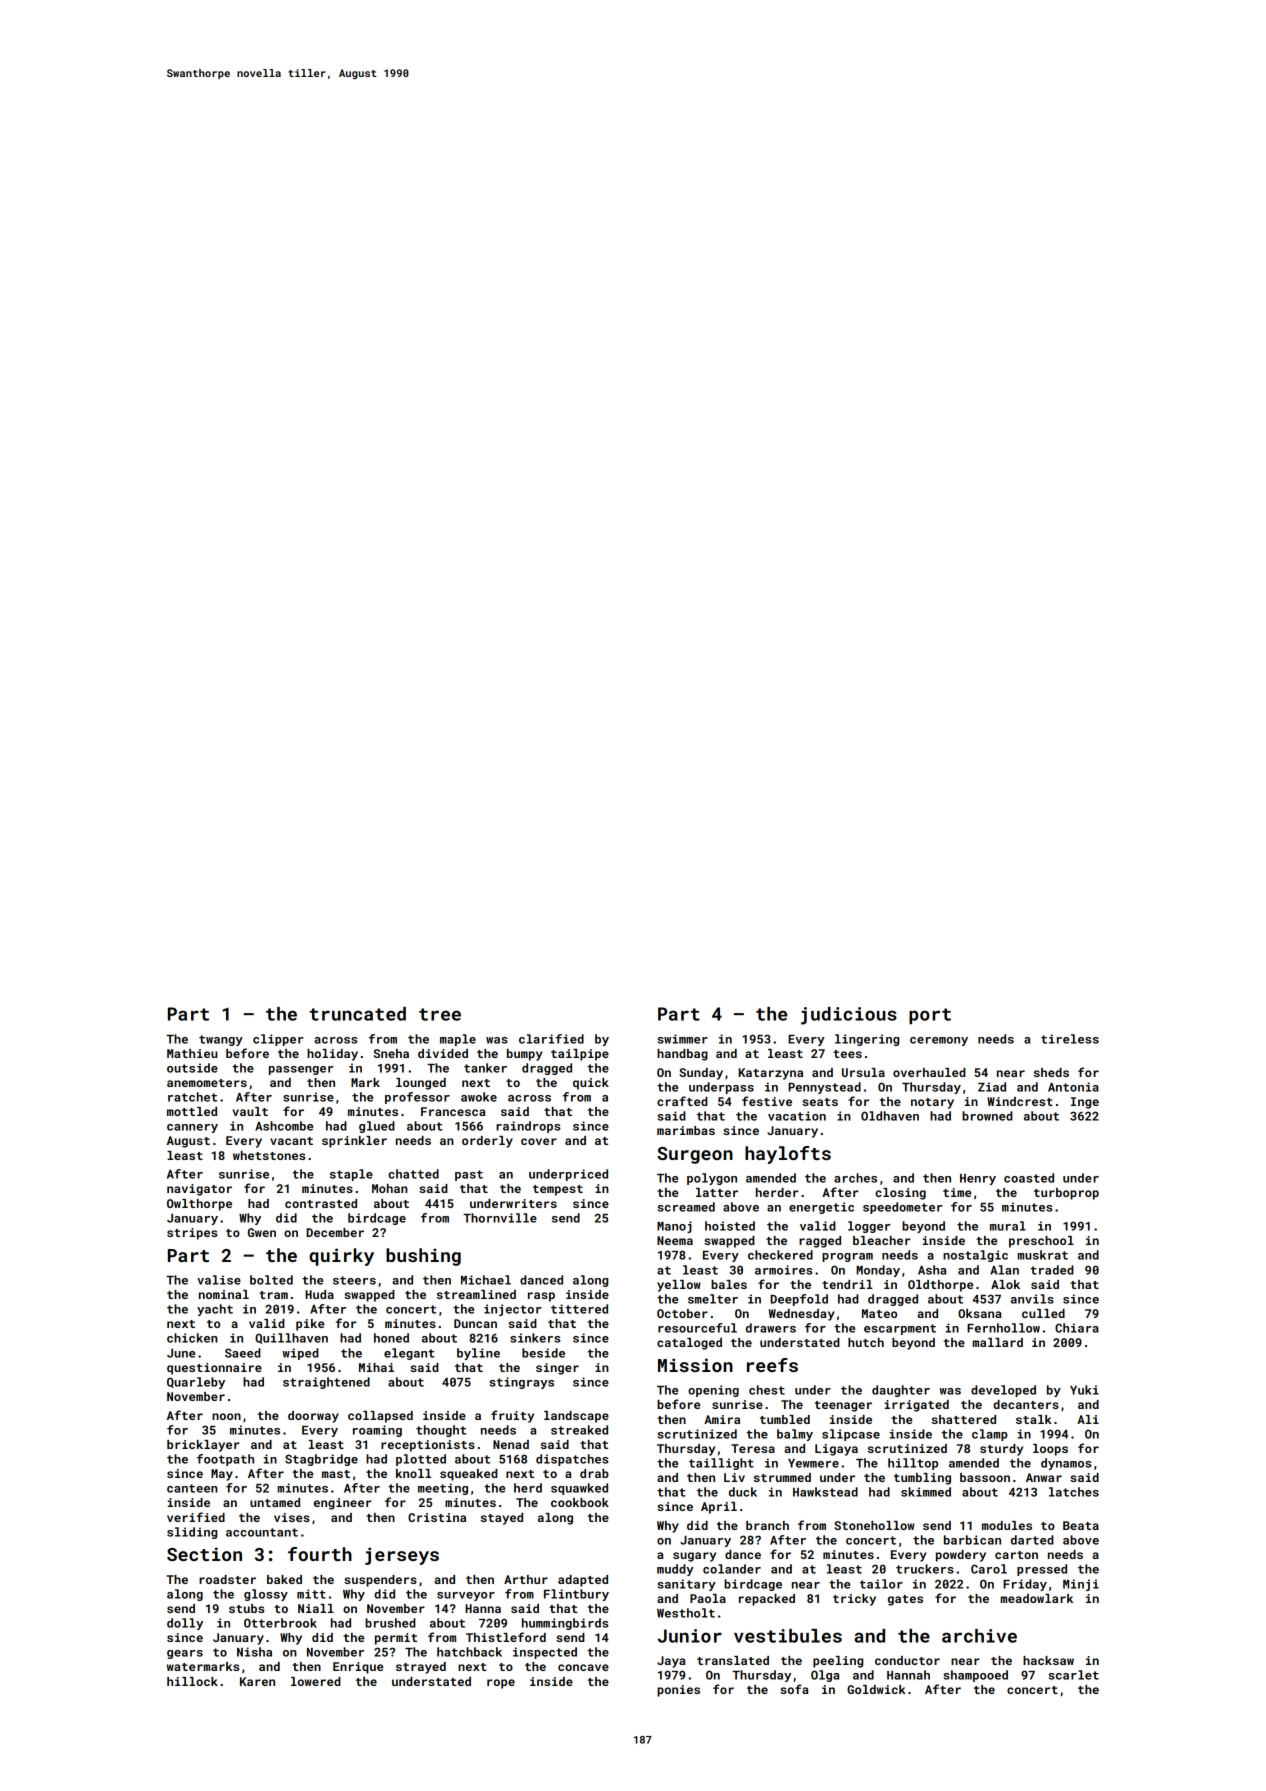 This screenshot has width=1266, height=1791. Describe the element at coordinates (930, 1016) in the screenshot. I see `port` at that location.
